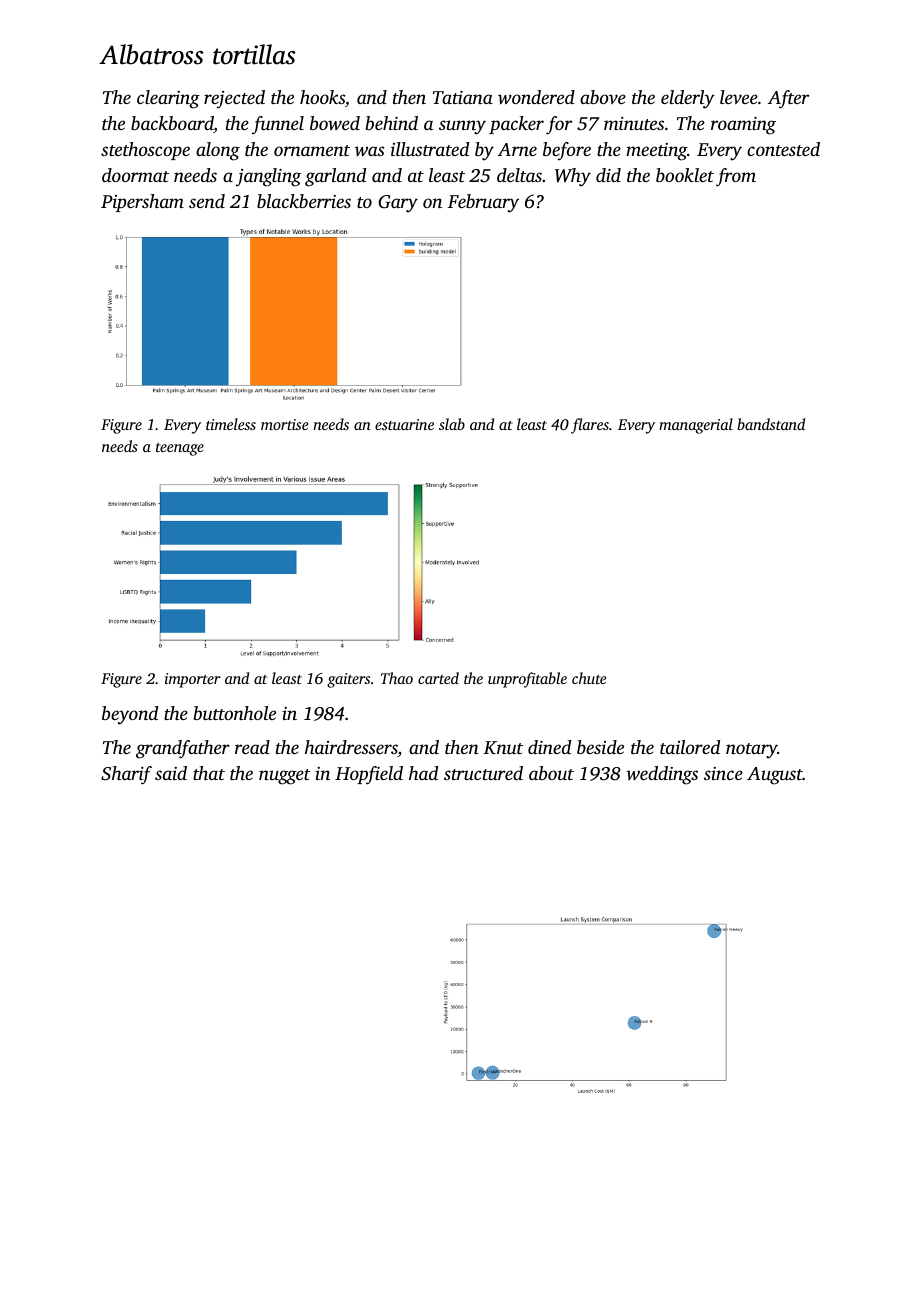 This page has width=924, height=1308. I want to click on notary, so click(752, 751).
